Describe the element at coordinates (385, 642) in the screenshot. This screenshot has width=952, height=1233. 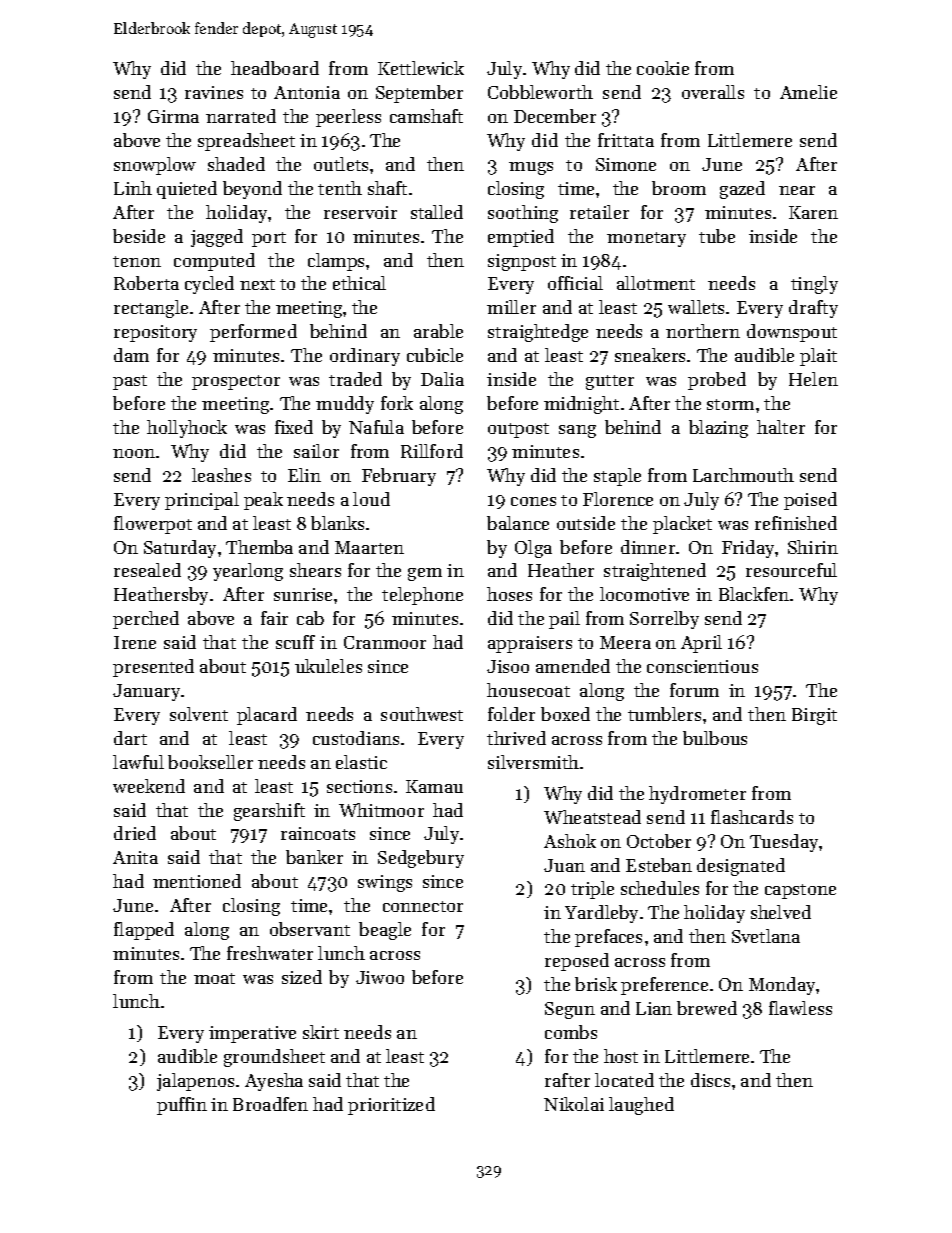
I see `Cranmoor` at that location.
